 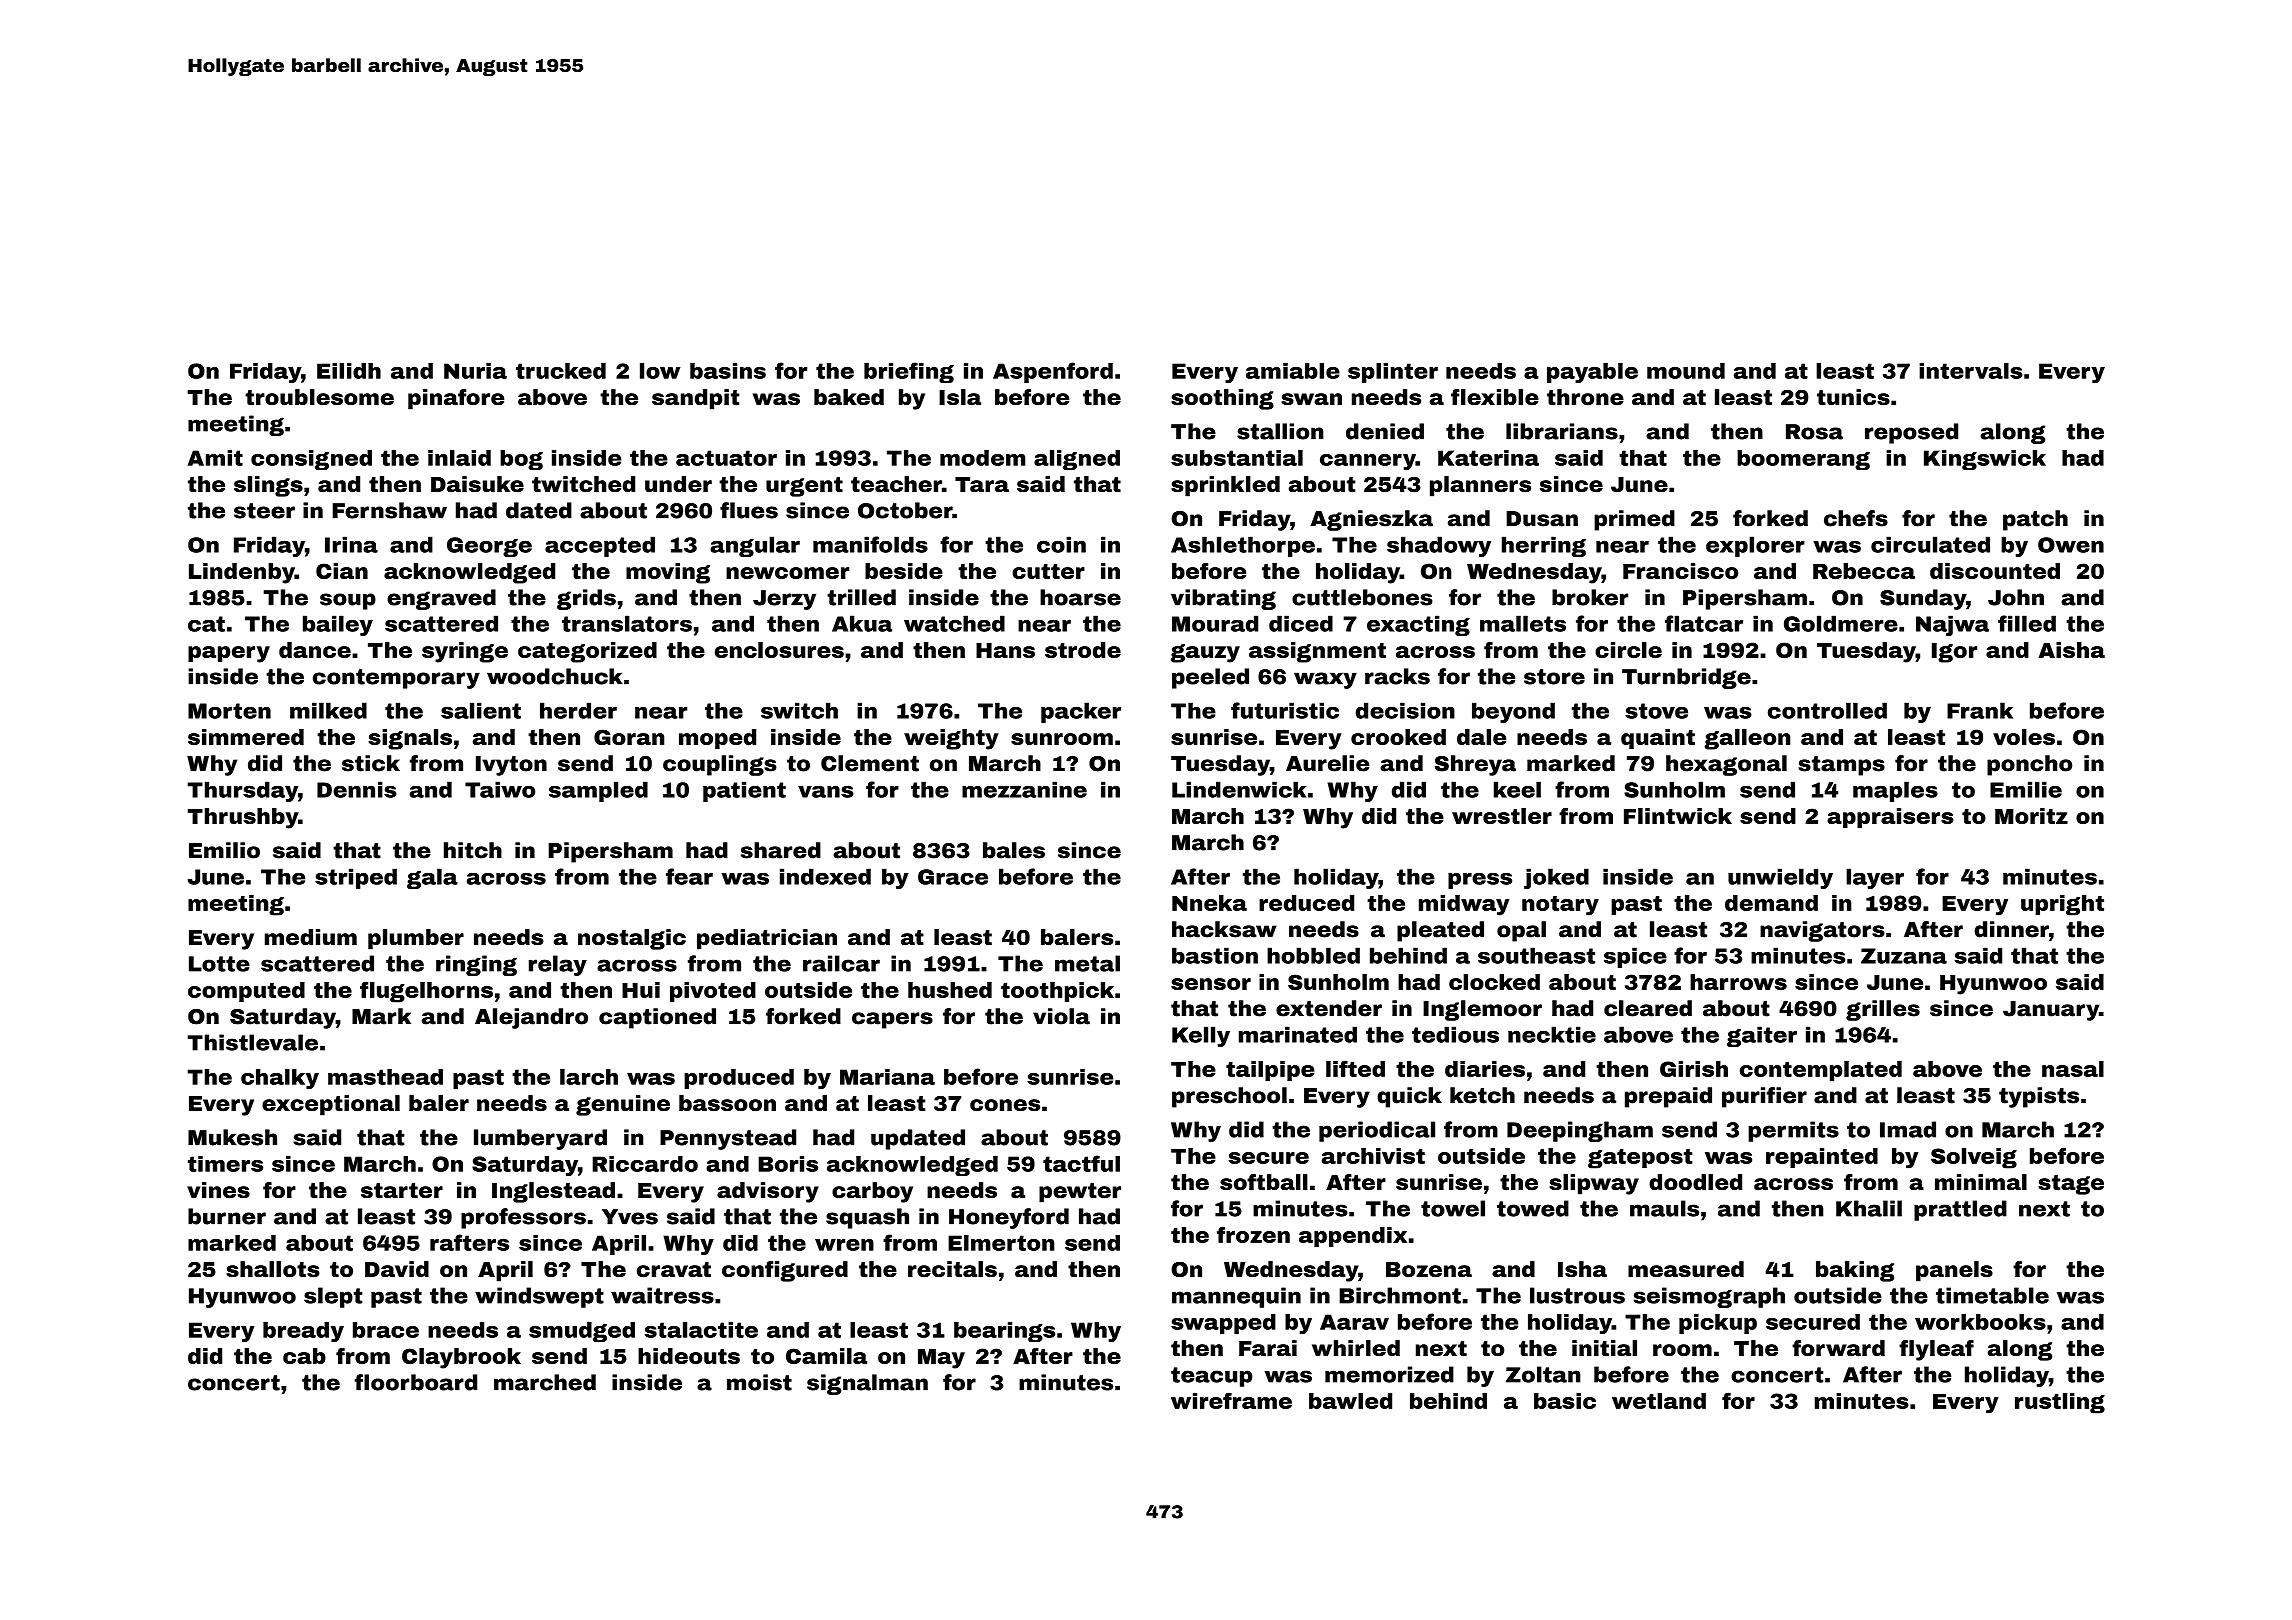 I want to click on Kelly, so click(x=1201, y=1036).
